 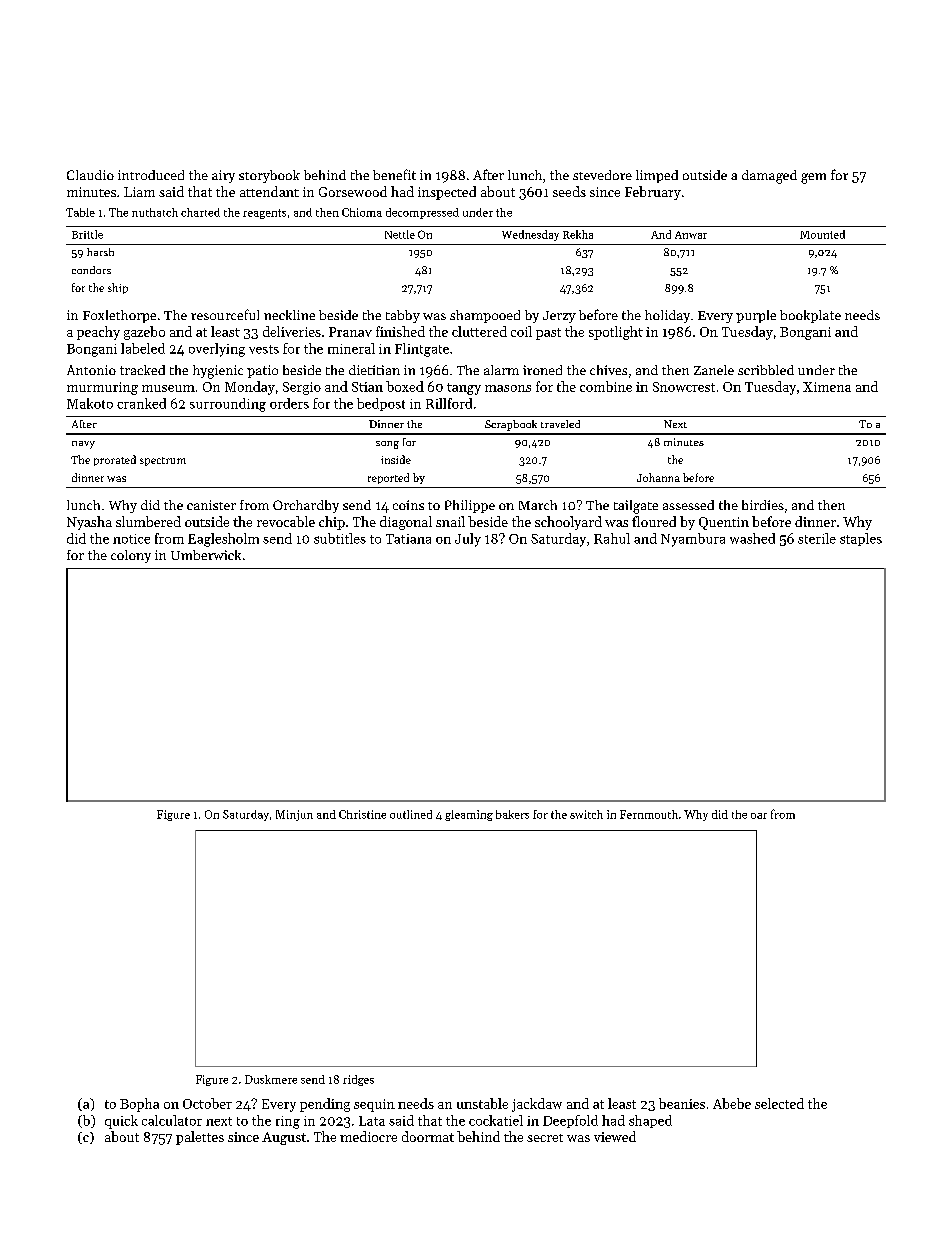 I want to click on Christine, so click(x=362, y=814).
